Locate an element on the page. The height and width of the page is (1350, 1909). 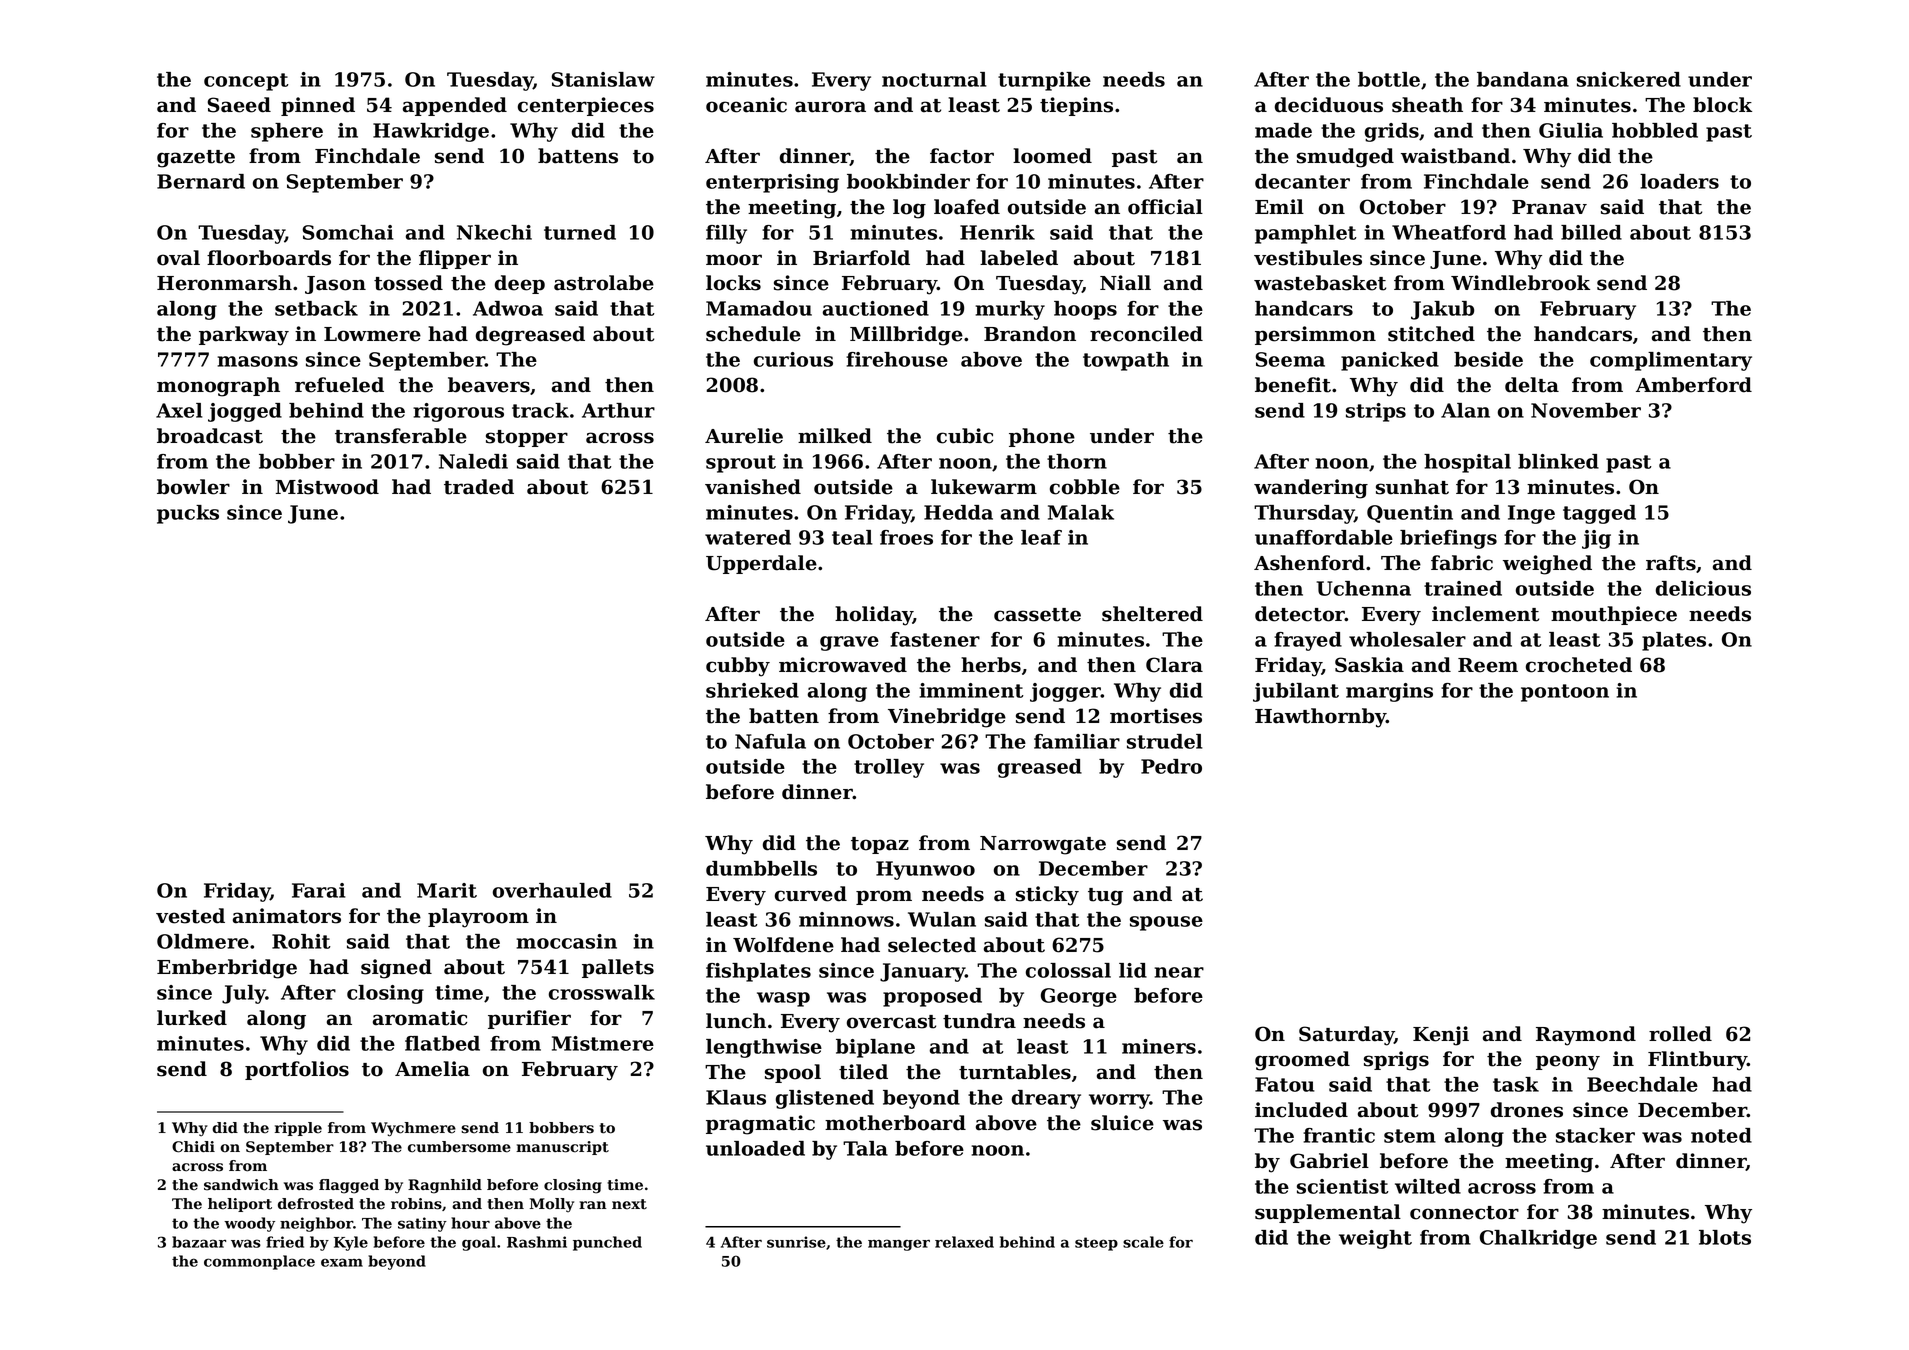
manger is located at coordinates (899, 1245).
